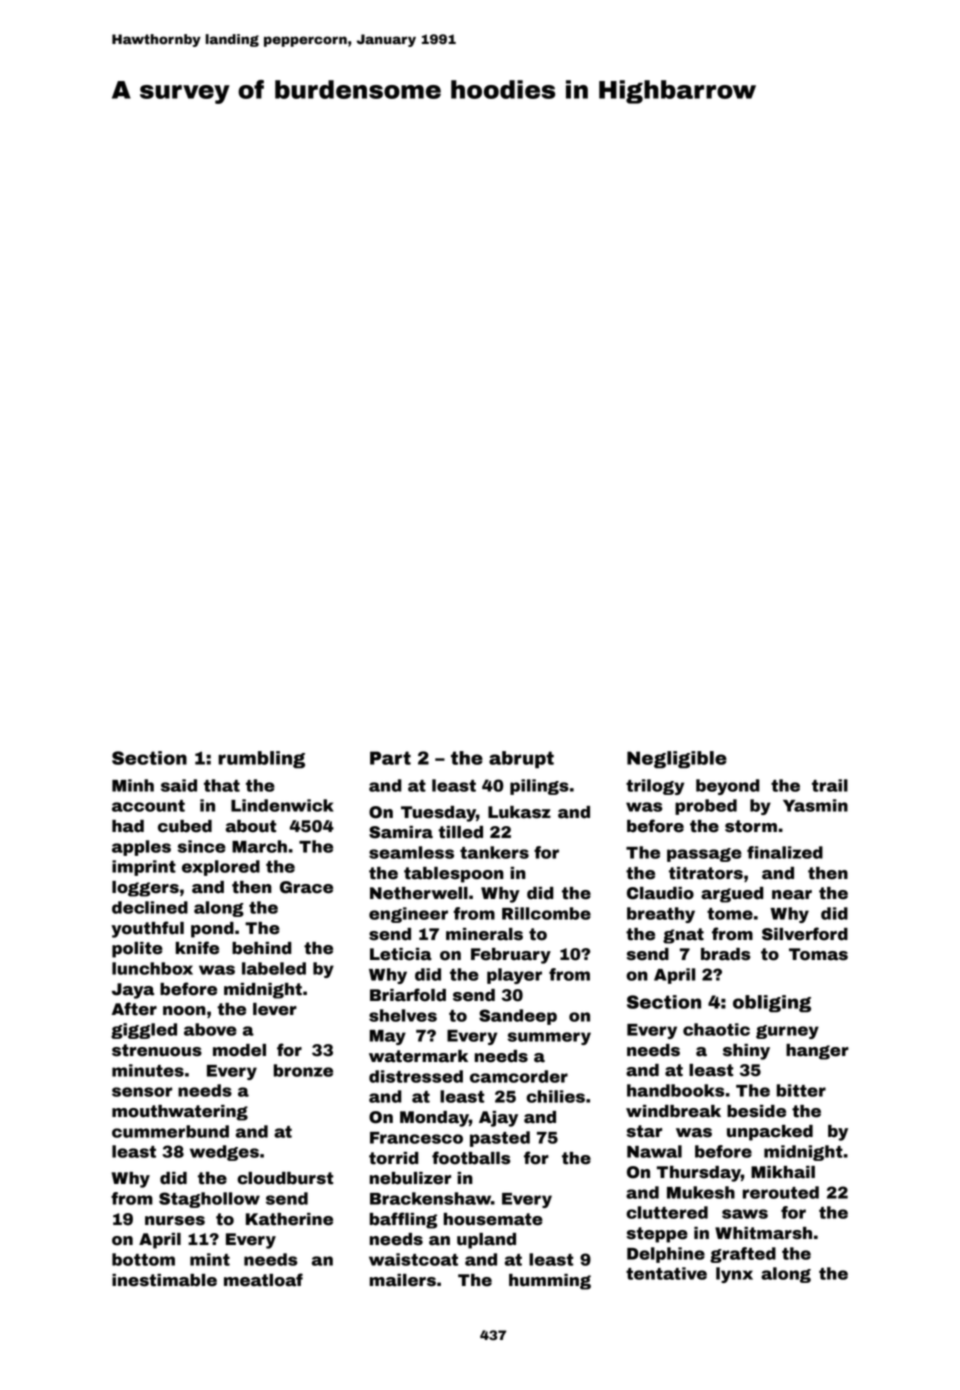 Image resolution: width=960 pixels, height=1390 pixels. What do you see at coordinates (734, 1275) in the document?
I see `lynx` at bounding box center [734, 1275].
